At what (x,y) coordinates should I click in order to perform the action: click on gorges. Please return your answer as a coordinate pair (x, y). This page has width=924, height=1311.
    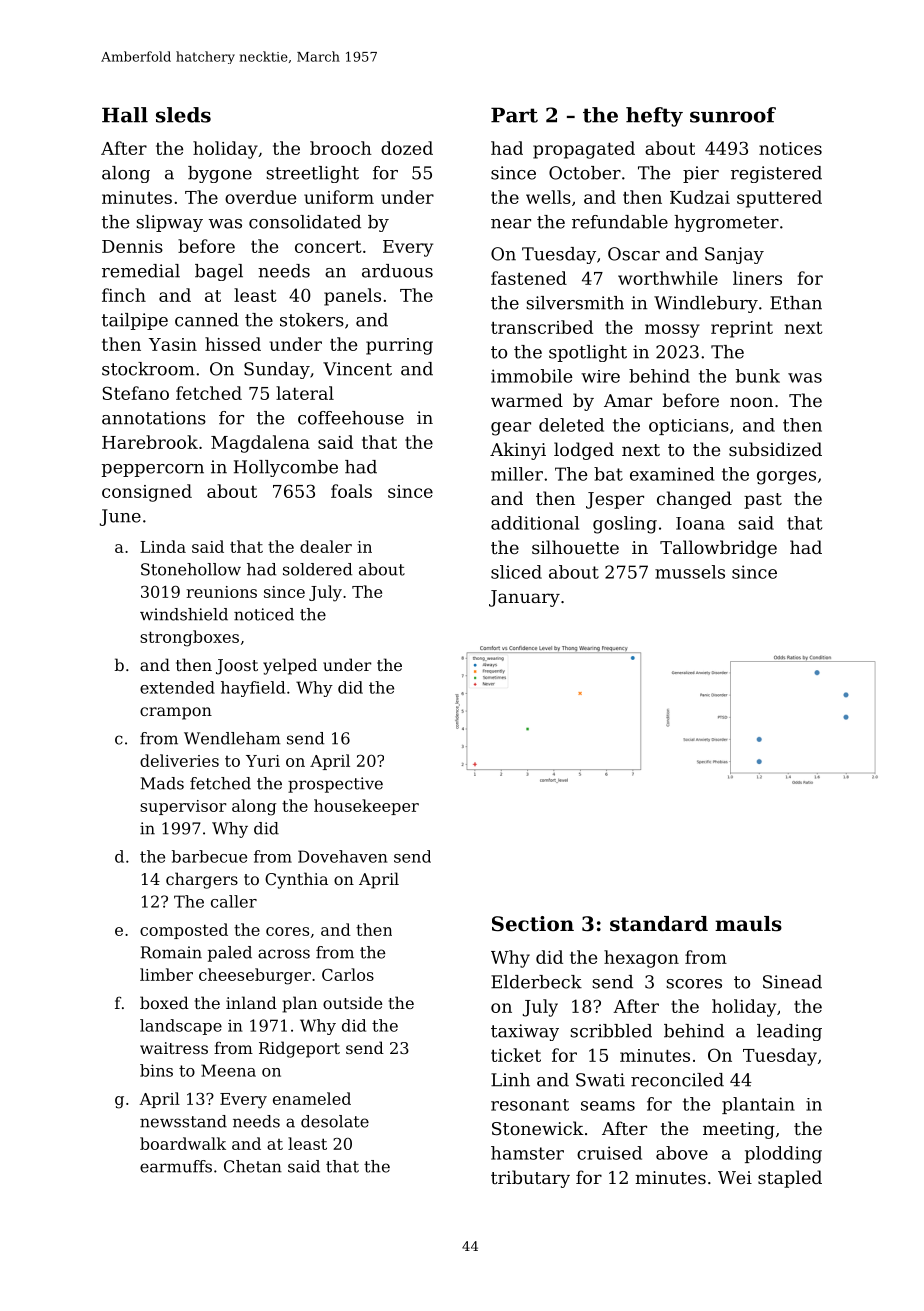
    Looking at the image, I should click on (786, 478).
